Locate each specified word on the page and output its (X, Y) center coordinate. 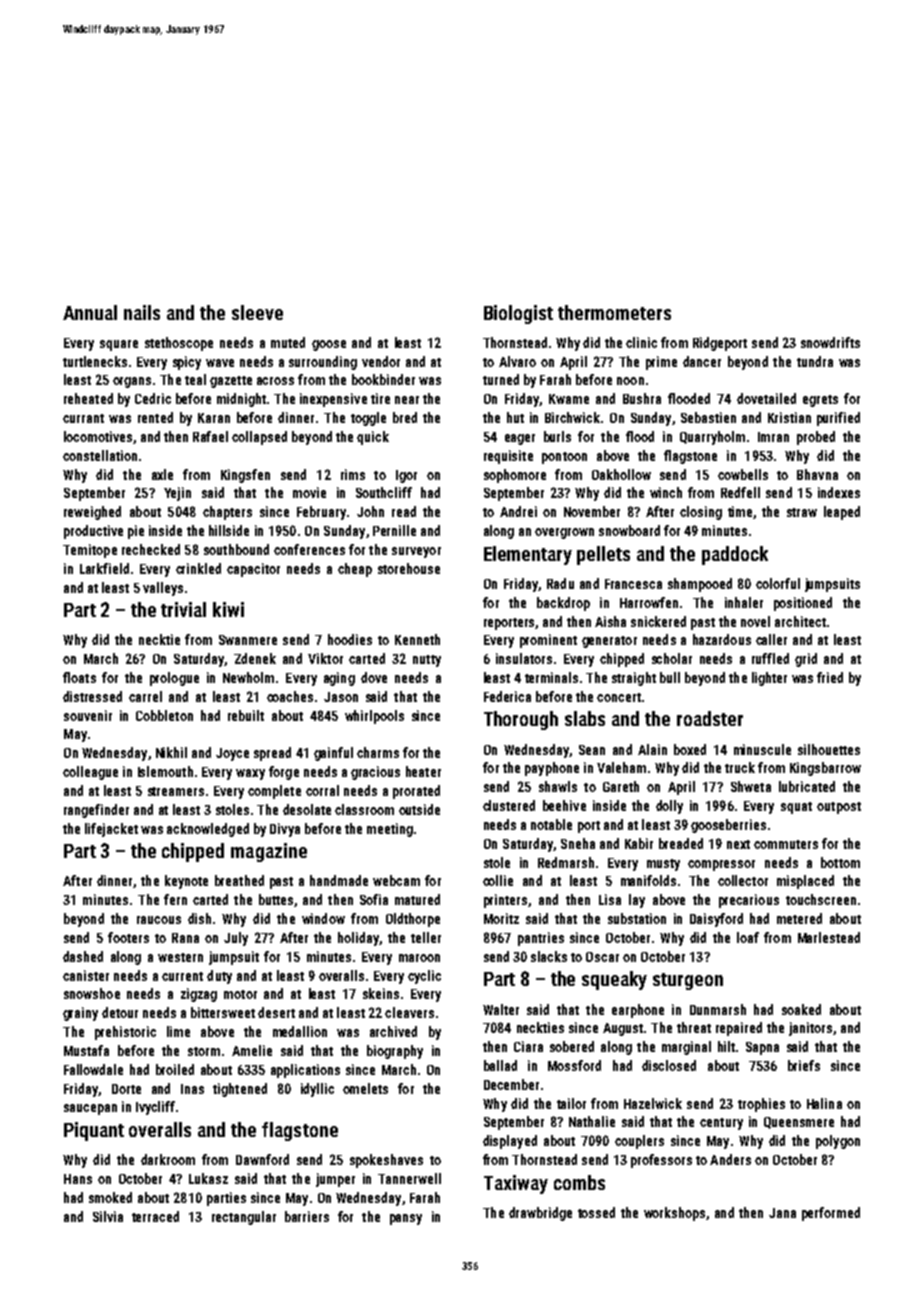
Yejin (177, 494)
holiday (358, 939)
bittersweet (223, 1012)
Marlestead (829, 937)
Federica (507, 696)
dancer (702, 361)
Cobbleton (164, 715)
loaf (748, 937)
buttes (276, 899)
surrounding (323, 363)
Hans (78, 1179)
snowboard (629, 530)
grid (806, 660)
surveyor (416, 552)
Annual (90, 312)
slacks (549, 956)
